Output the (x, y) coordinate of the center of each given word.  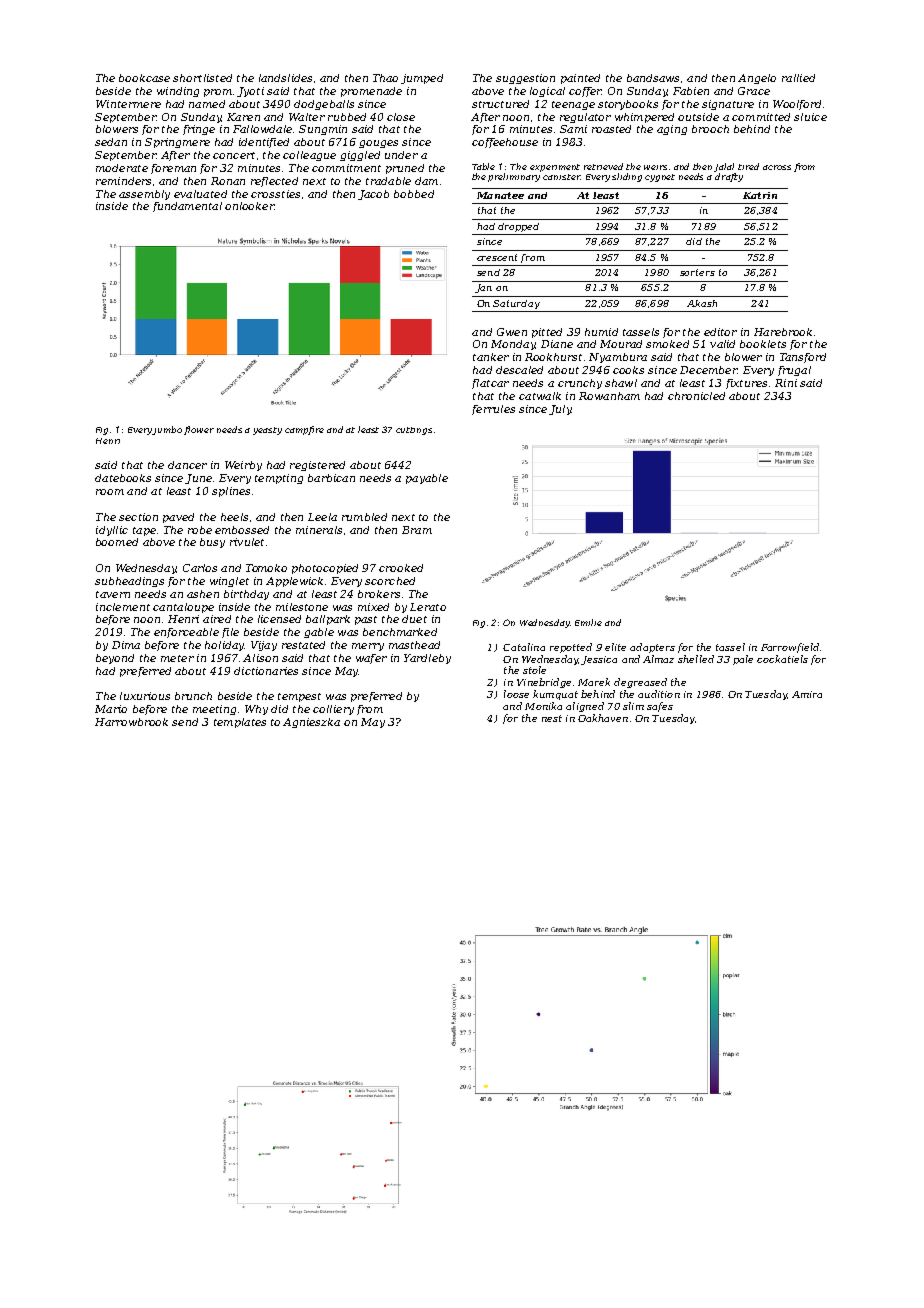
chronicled (696, 396)
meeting (214, 710)
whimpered (644, 118)
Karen (243, 117)
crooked (401, 568)
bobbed (414, 194)
